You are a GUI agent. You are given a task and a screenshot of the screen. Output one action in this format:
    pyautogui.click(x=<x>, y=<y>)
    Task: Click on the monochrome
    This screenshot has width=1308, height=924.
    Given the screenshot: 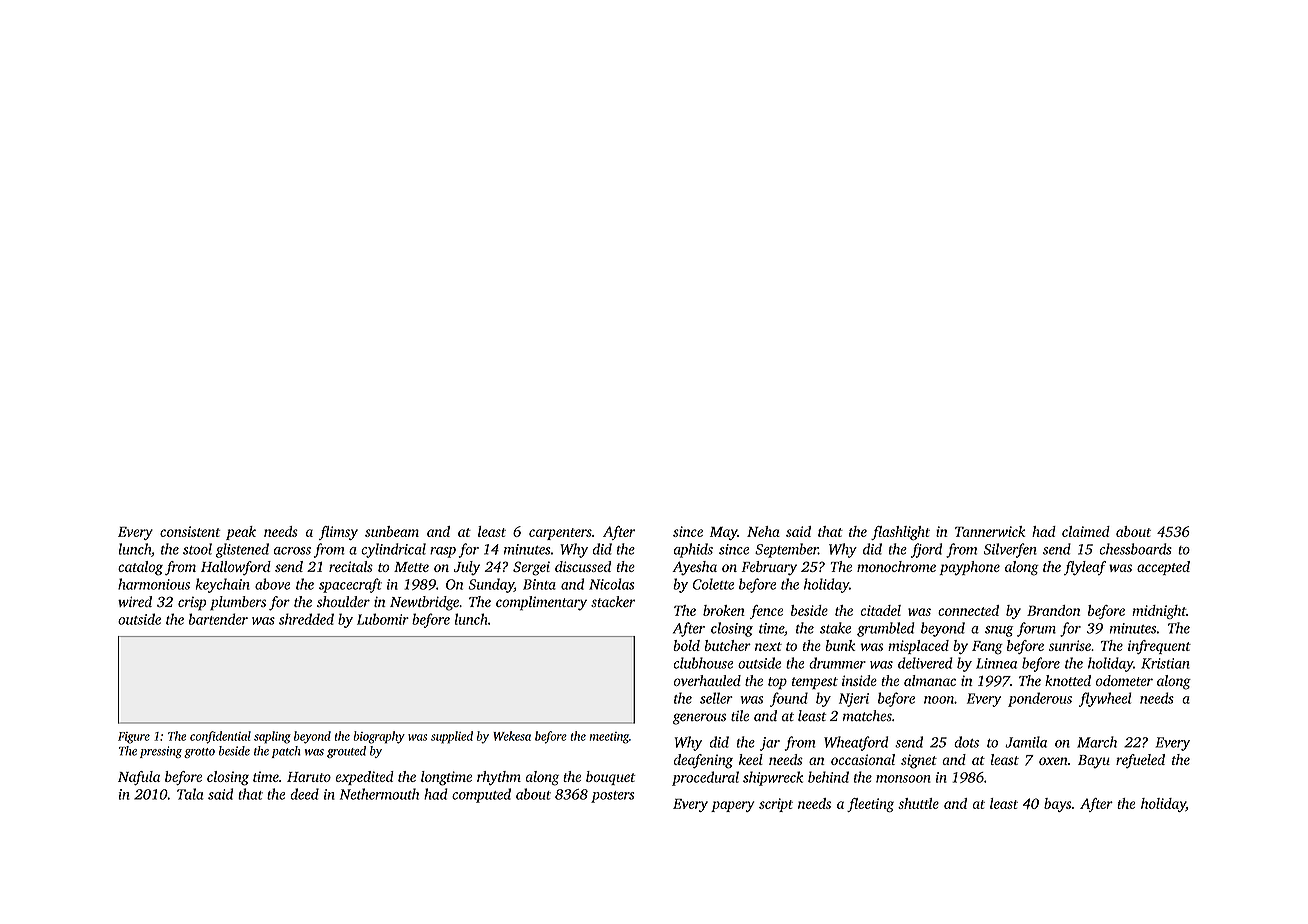 What is the action you would take?
    pyautogui.click(x=896, y=566)
